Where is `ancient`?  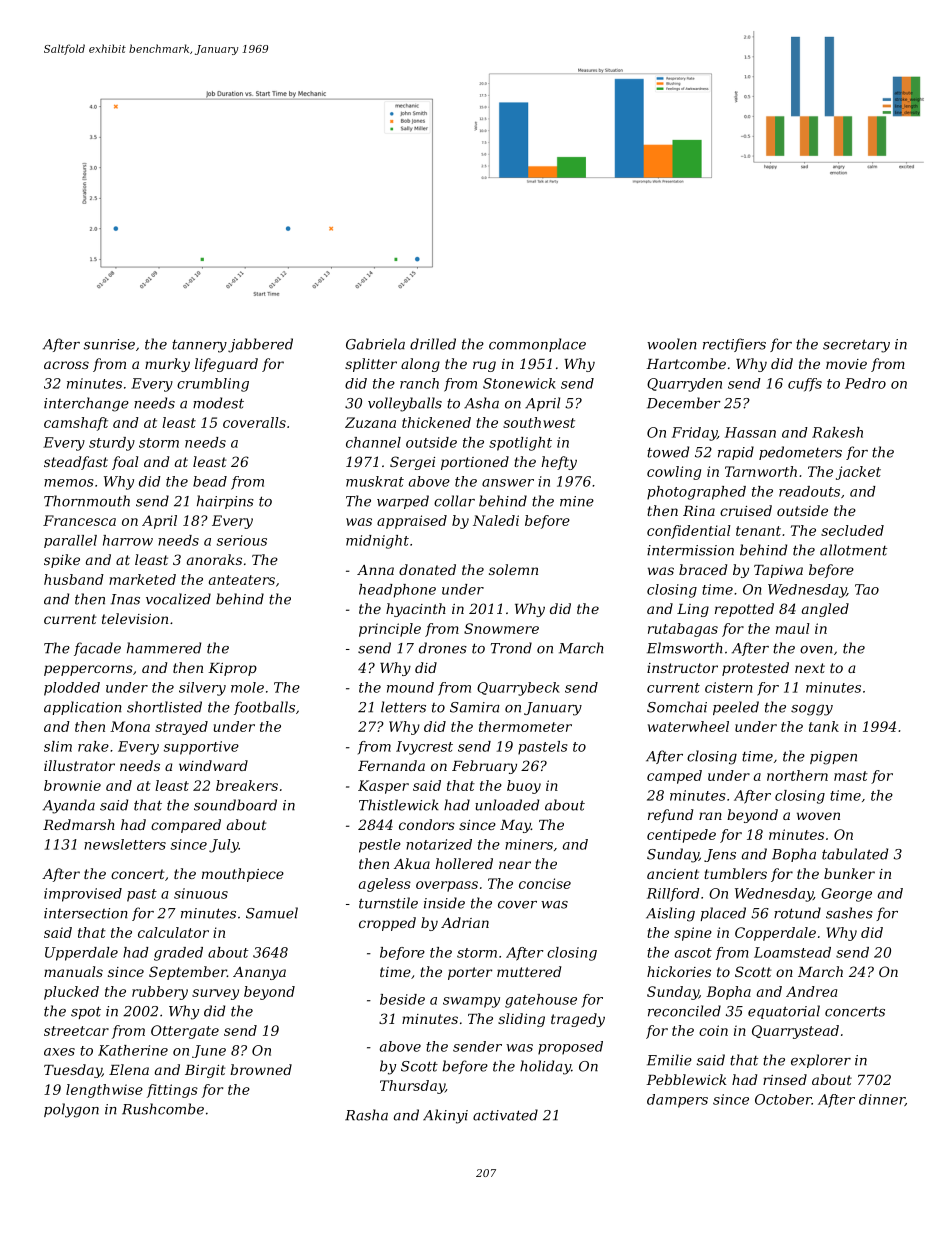
ancient is located at coordinates (673, 874).
